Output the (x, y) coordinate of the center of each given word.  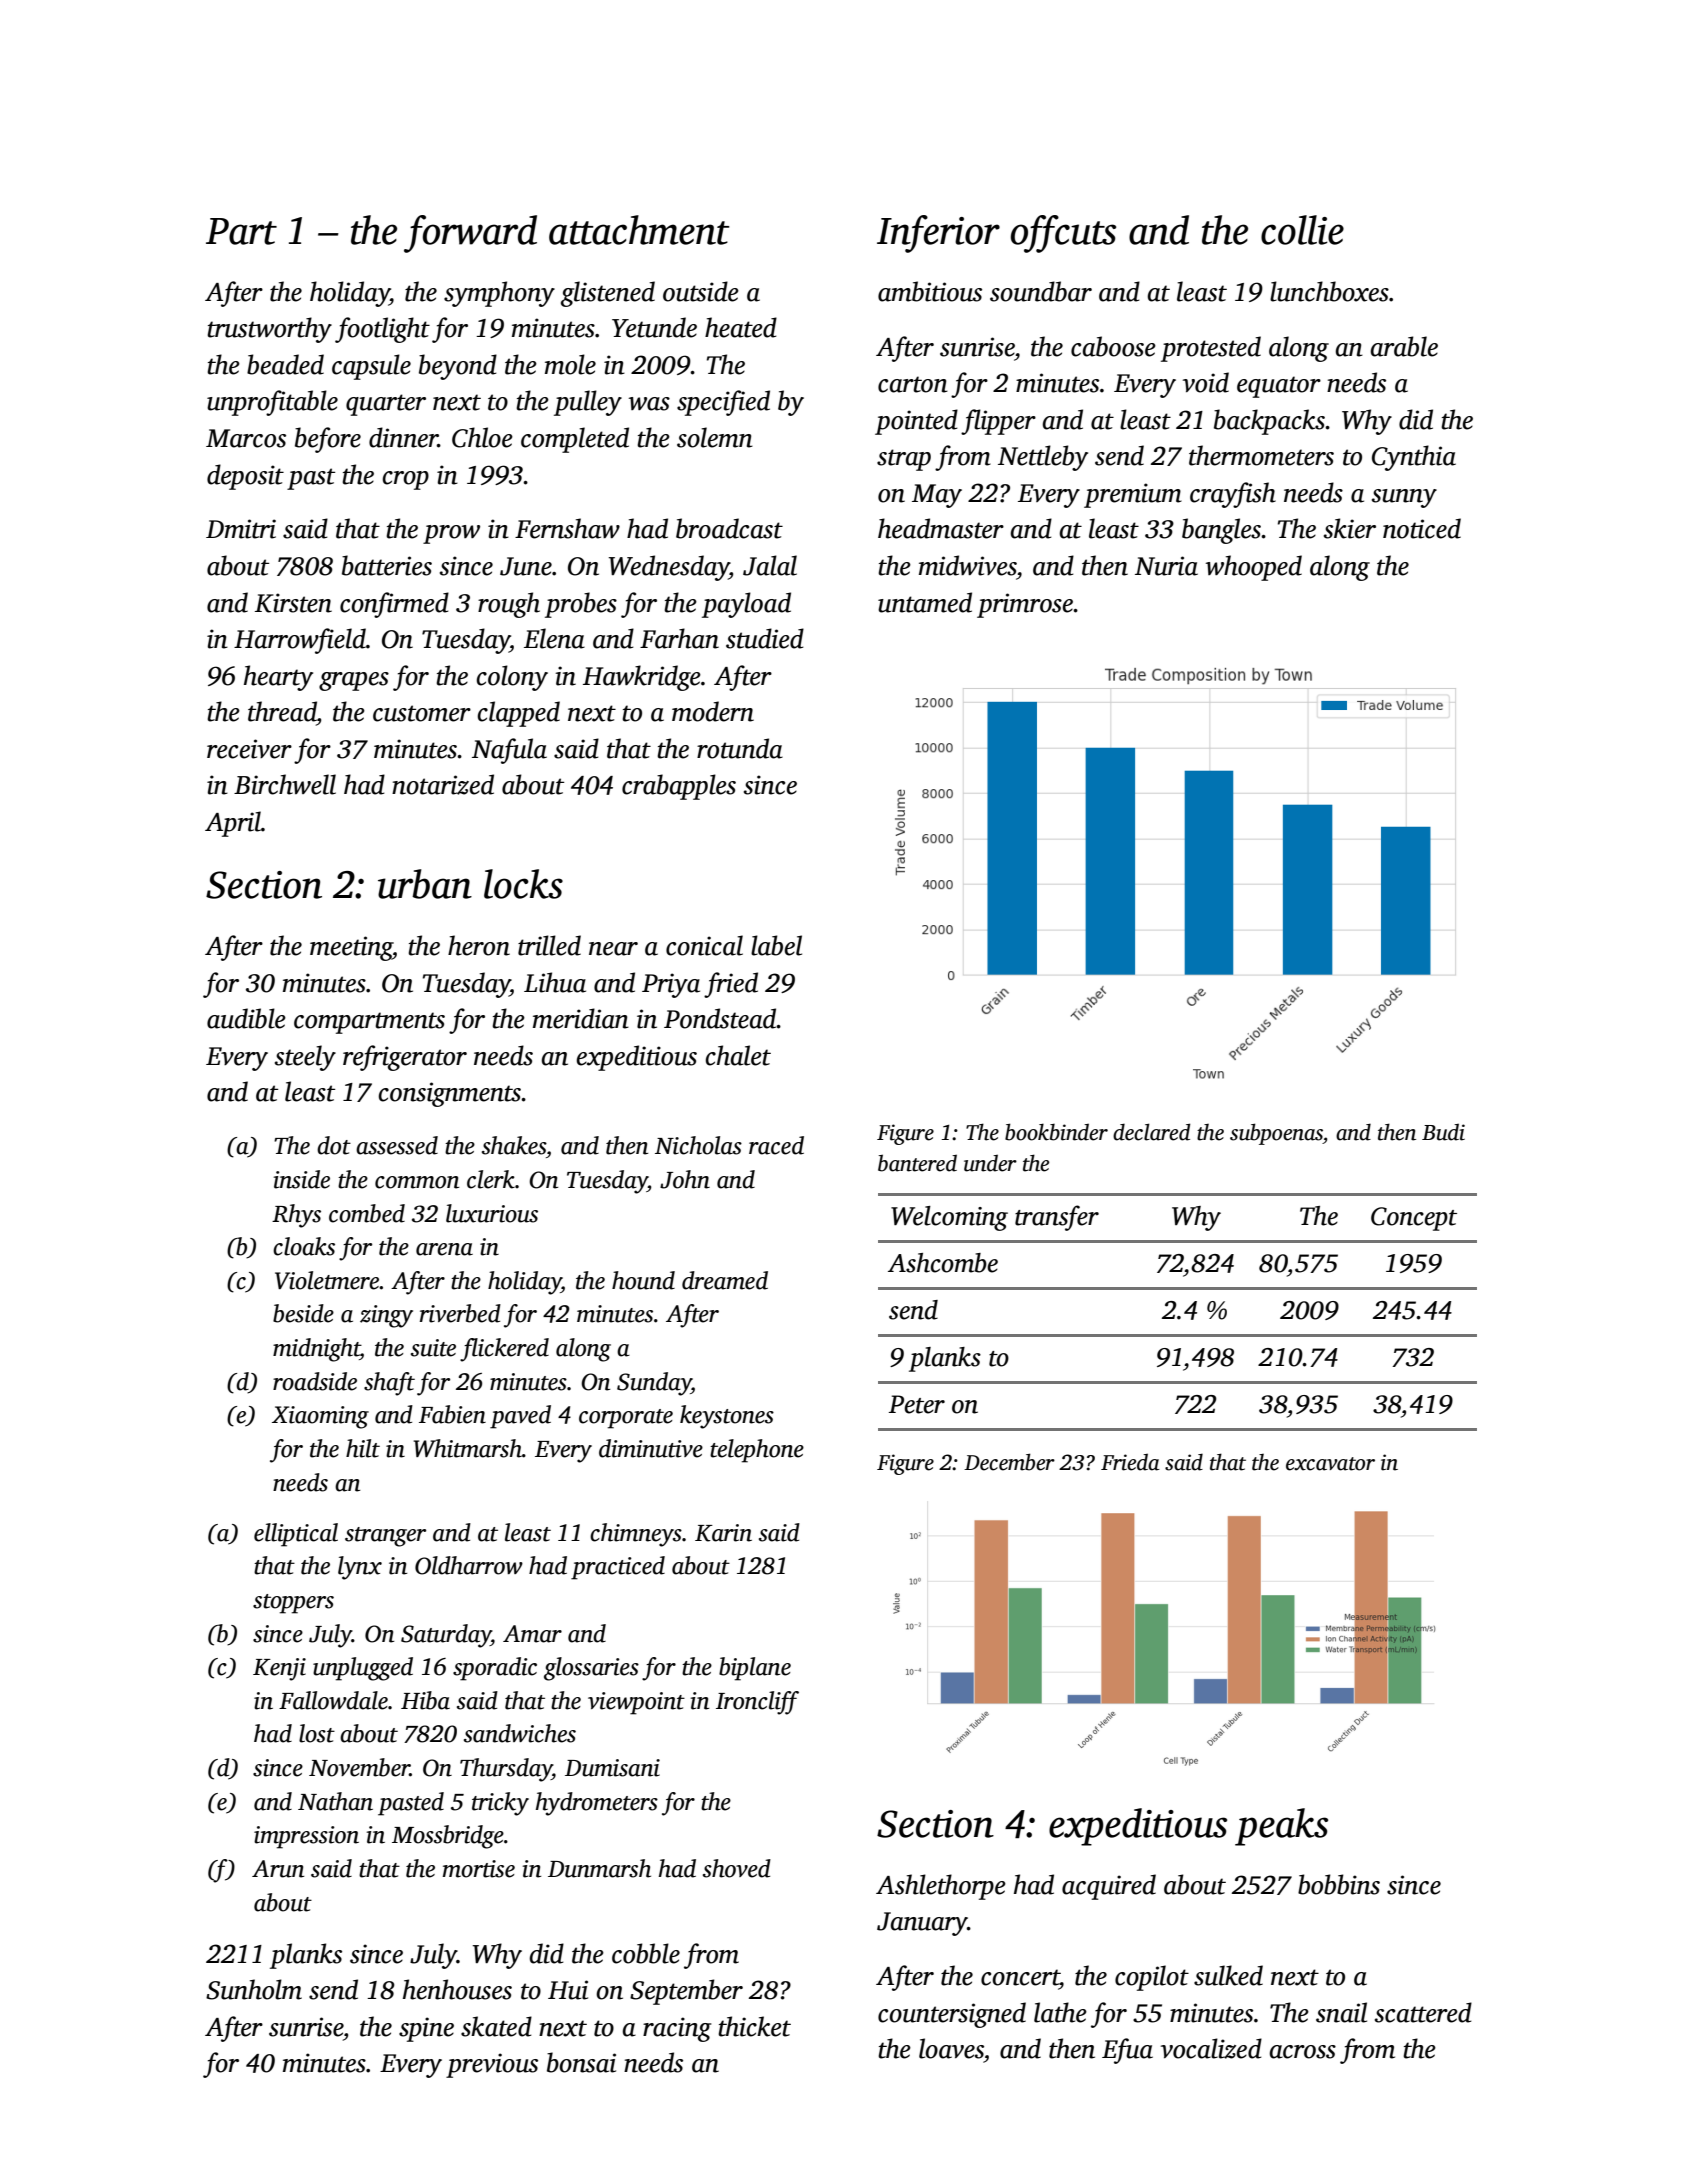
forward (470, 234)
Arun (278, 1869)
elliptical (296, 1535)
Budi (1443, 1132)
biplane (755, 1669)
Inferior (938, 234)
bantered (917, 1163)
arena (444, 1249)
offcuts (1063, 234)
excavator (1330, 1464)
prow (451, 534)
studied (765, 638)
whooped (1254, 568)
